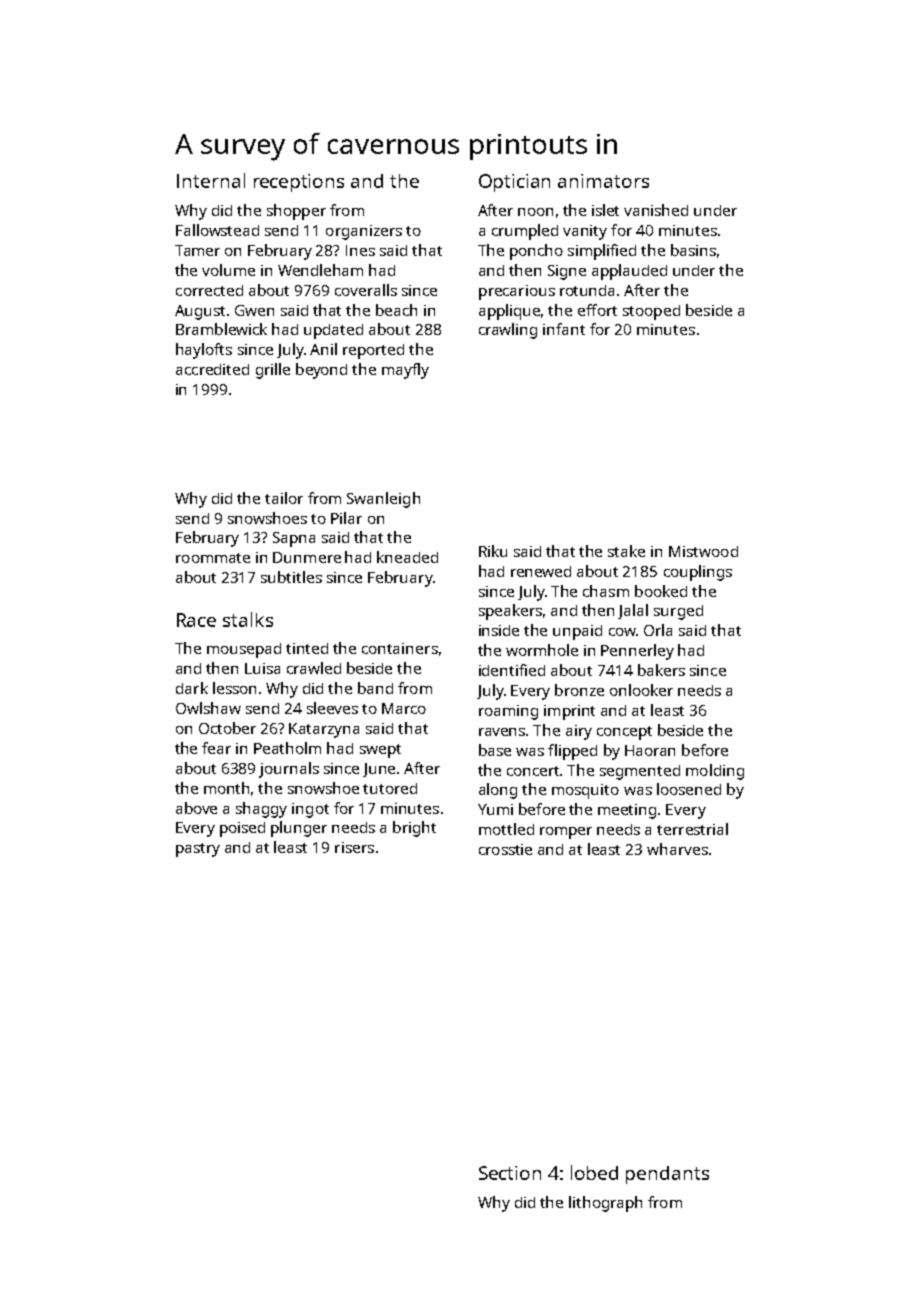 The height and width of the image is (1311, 924). I want to click on roommate, so click(213, 558).
